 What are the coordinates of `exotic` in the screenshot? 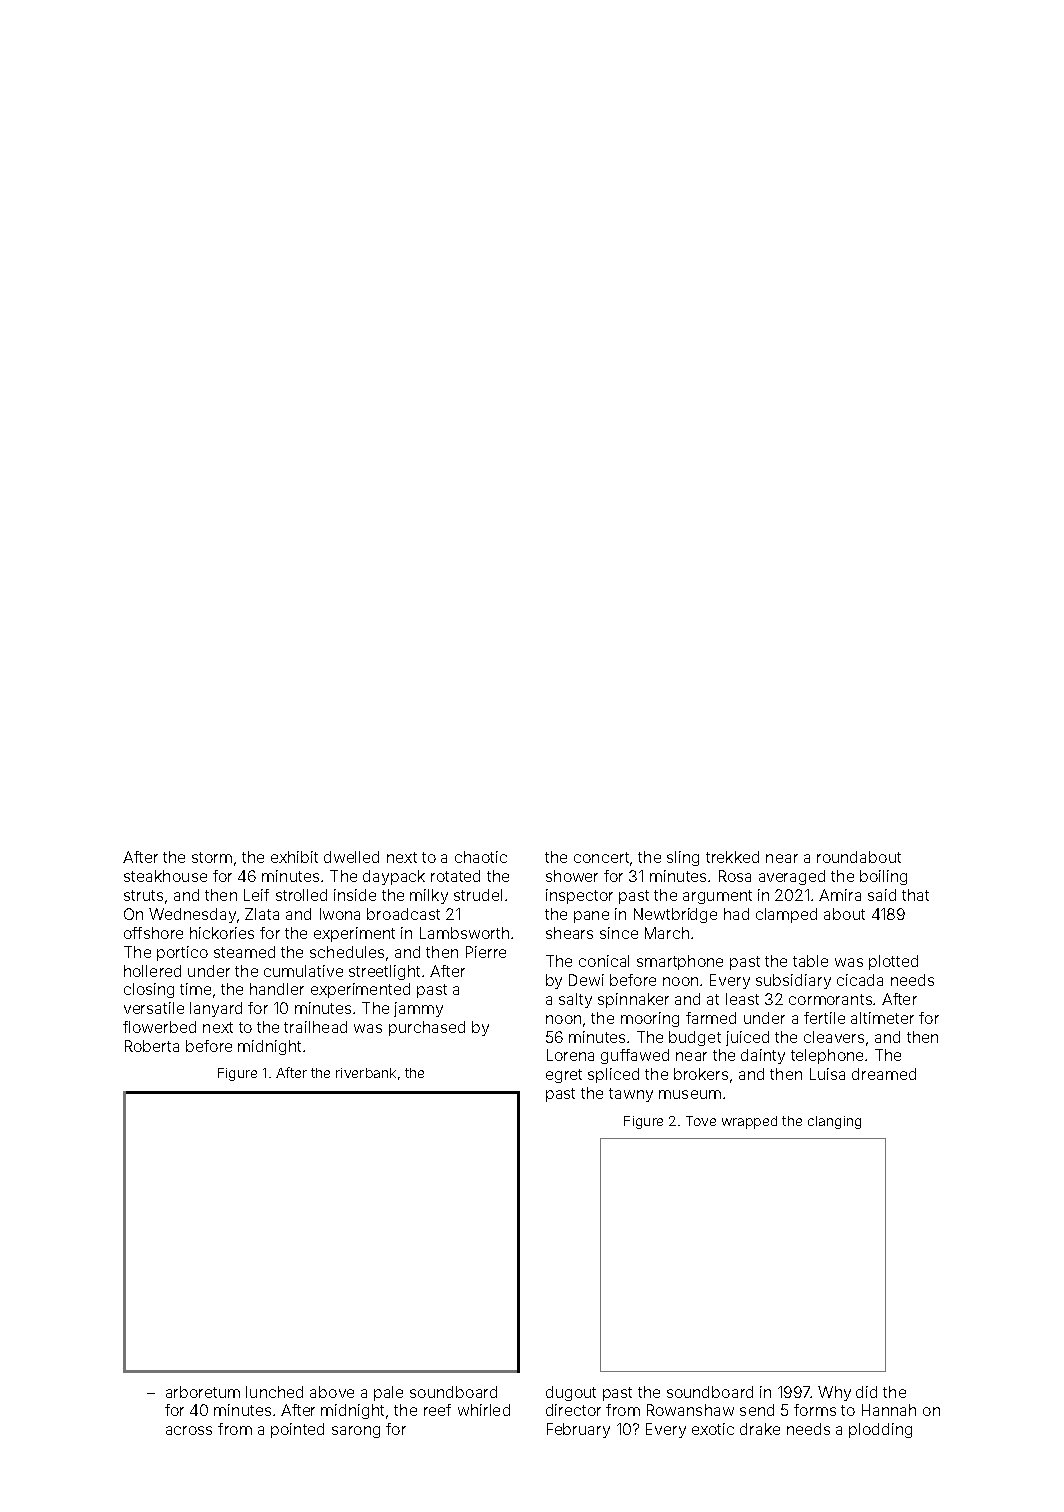 It's located at (713, 1429).
